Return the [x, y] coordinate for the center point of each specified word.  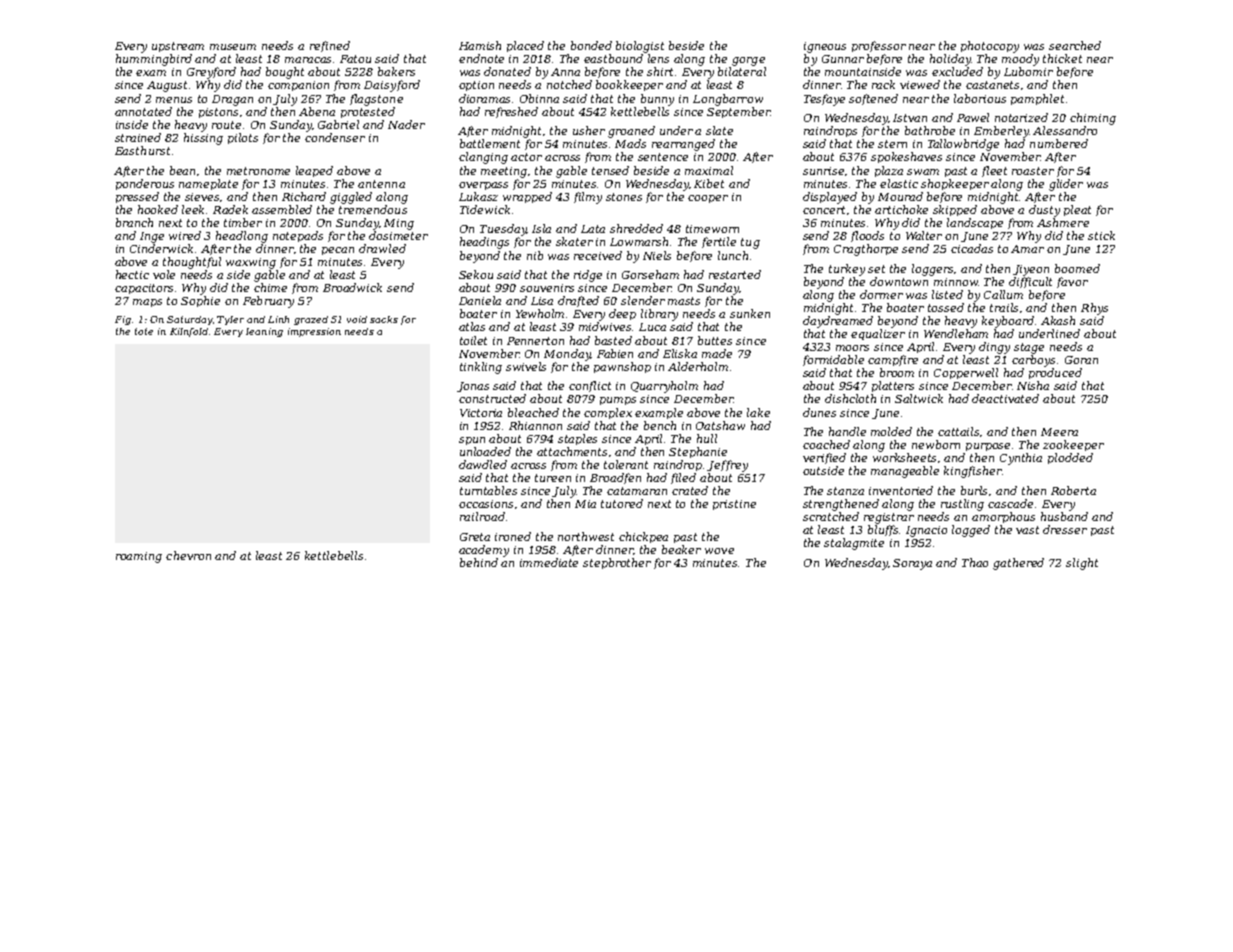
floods [867, 236]
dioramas [486, 98]
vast [1027, 530]
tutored [622, 503]
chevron [188, 555]
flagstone [376, 100]
